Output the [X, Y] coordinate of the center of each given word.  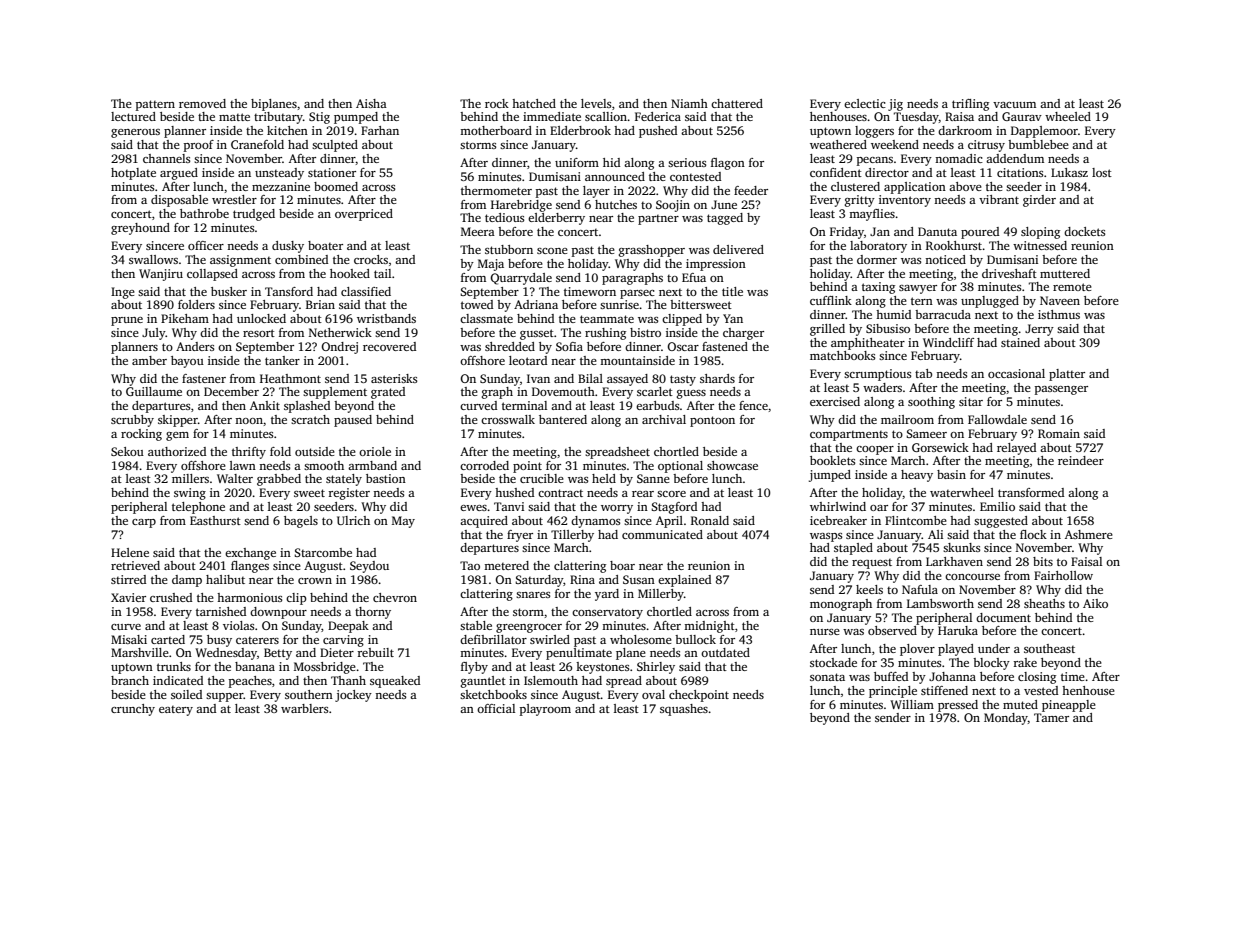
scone [552, 251]
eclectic [865, 103]
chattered [737, 103]
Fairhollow [1063, 575]
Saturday [539, 581]
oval [653, 694]
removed [202, 103]
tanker [282, 360]
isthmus [1059, 314]
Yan [733, 318]
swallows [153, 259]
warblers [304, 708]
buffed [891, 676]
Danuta [937, 231]
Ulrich [353, 520]
